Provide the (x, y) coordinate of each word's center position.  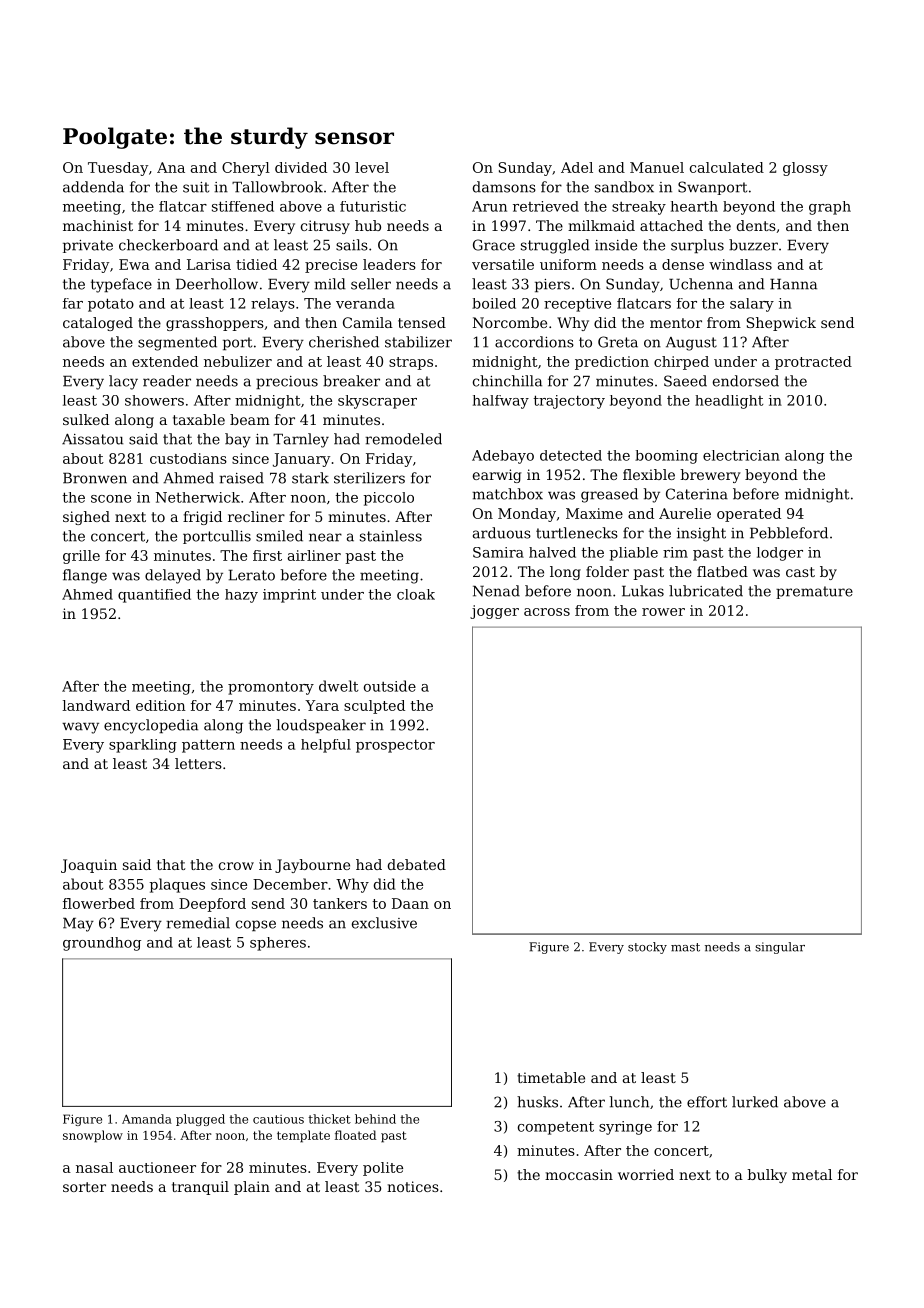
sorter (84, 1187)
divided (301, 167)
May (78, 925)
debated (417, 864)
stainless (391, 536)
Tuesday (118, 169)
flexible (649, 474)
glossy (805, 169)
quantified (154, 596)
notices (413, 1186)
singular (780, 948)
